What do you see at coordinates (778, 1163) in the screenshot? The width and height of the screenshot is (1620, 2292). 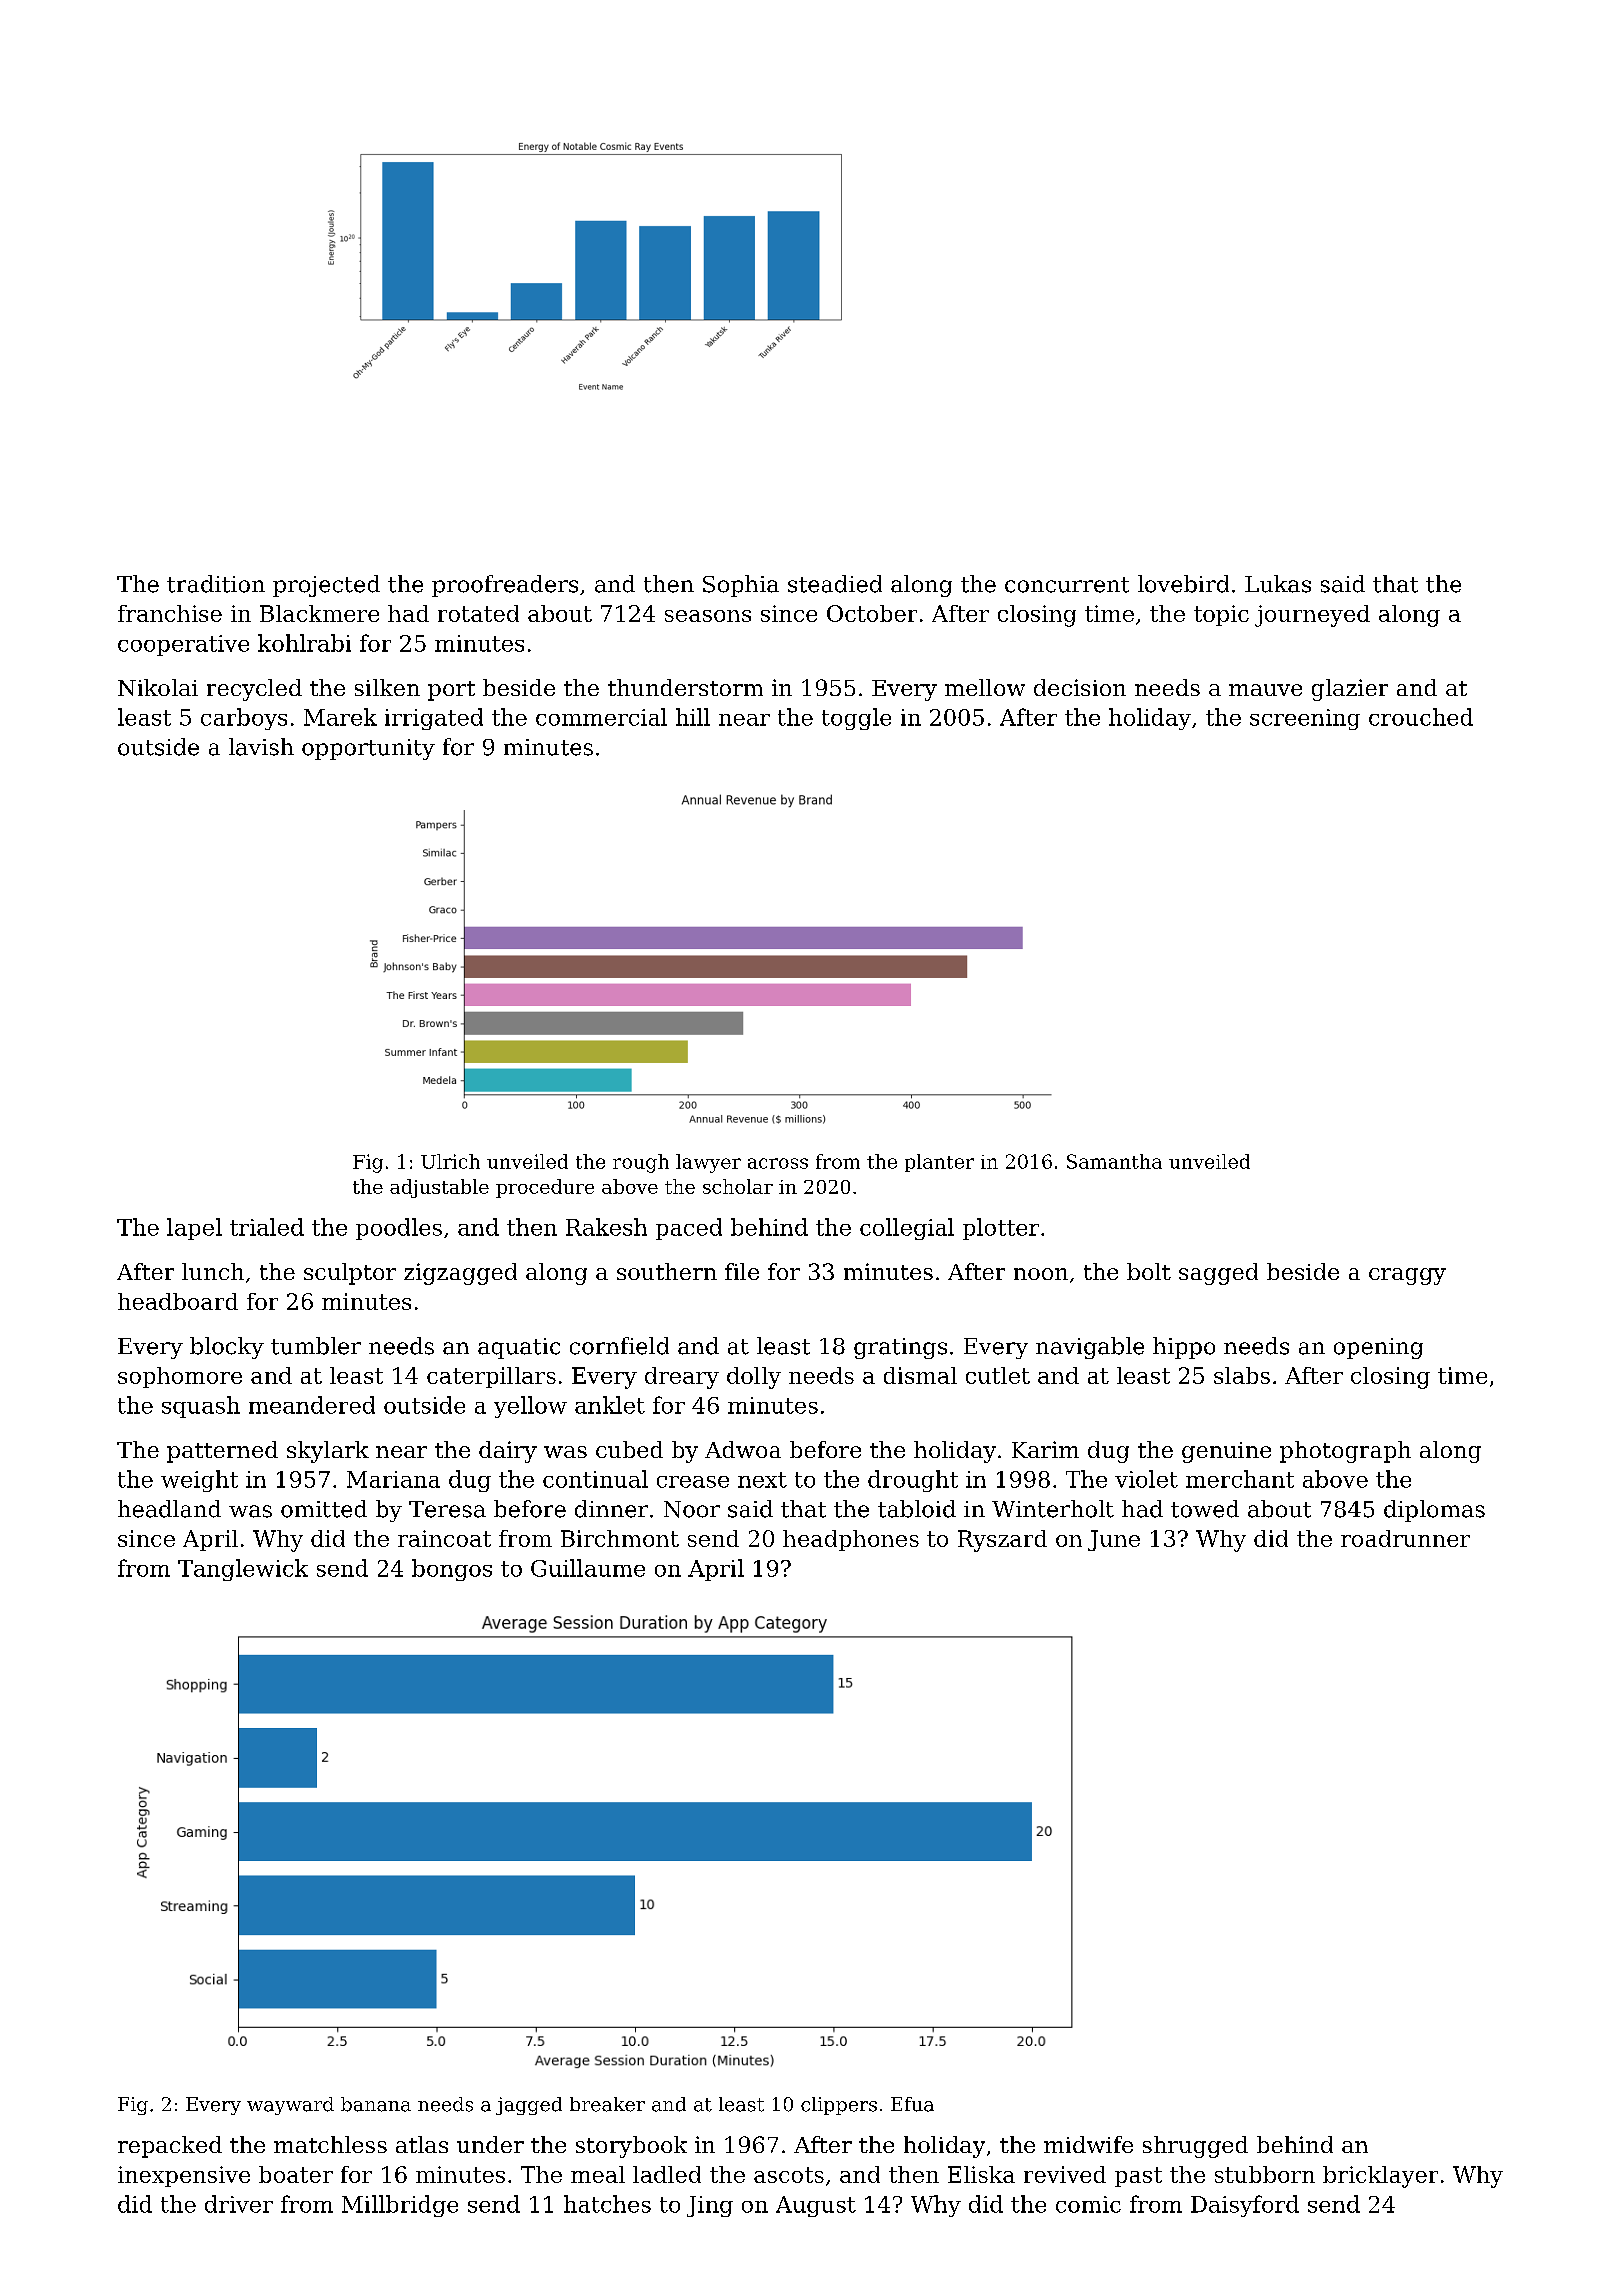 I see `across` at bounding box center [778, 1163].
